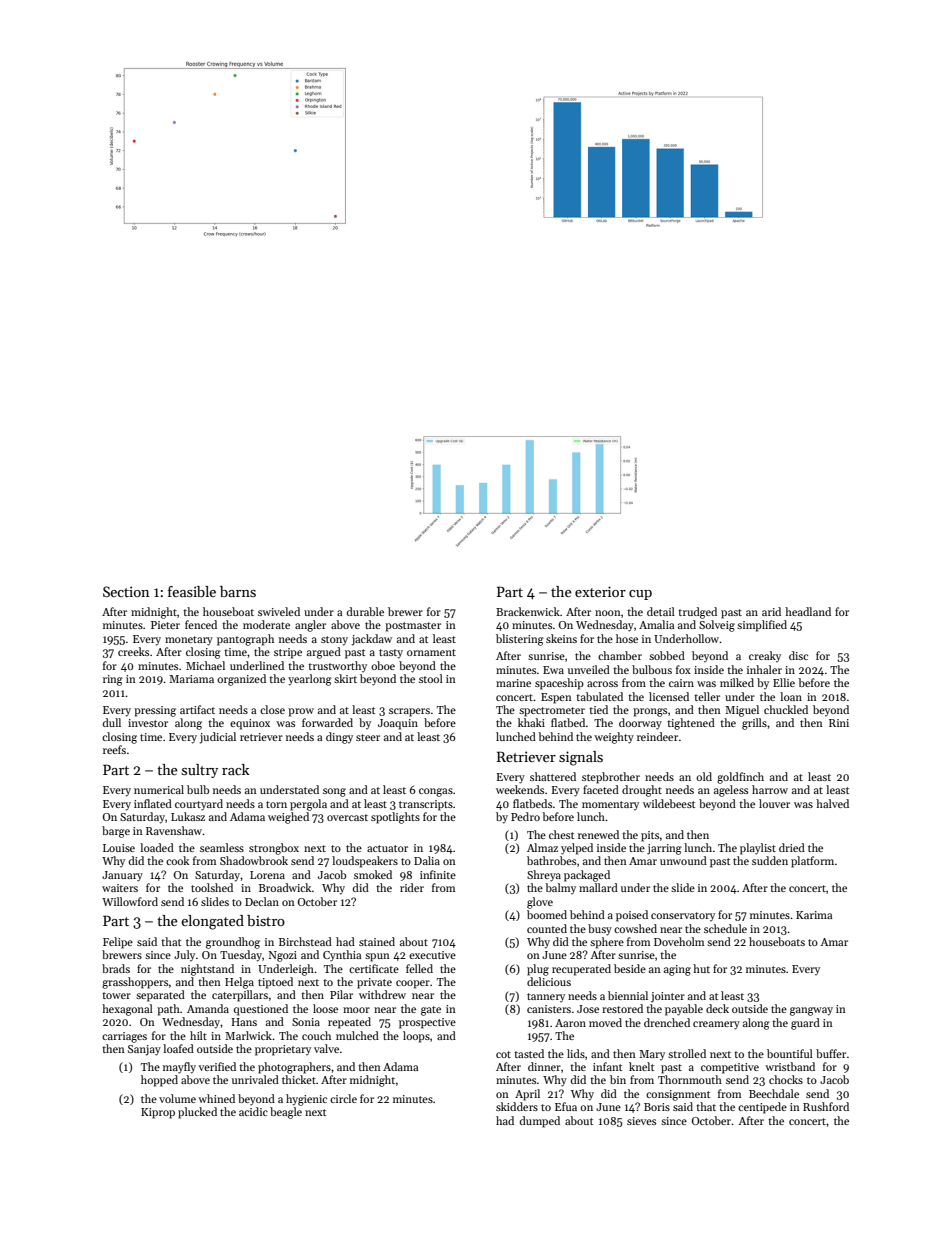  What do you see at coordinates (770, 860) in the page?
I see `sudden` at bounding box center [770, 860].
